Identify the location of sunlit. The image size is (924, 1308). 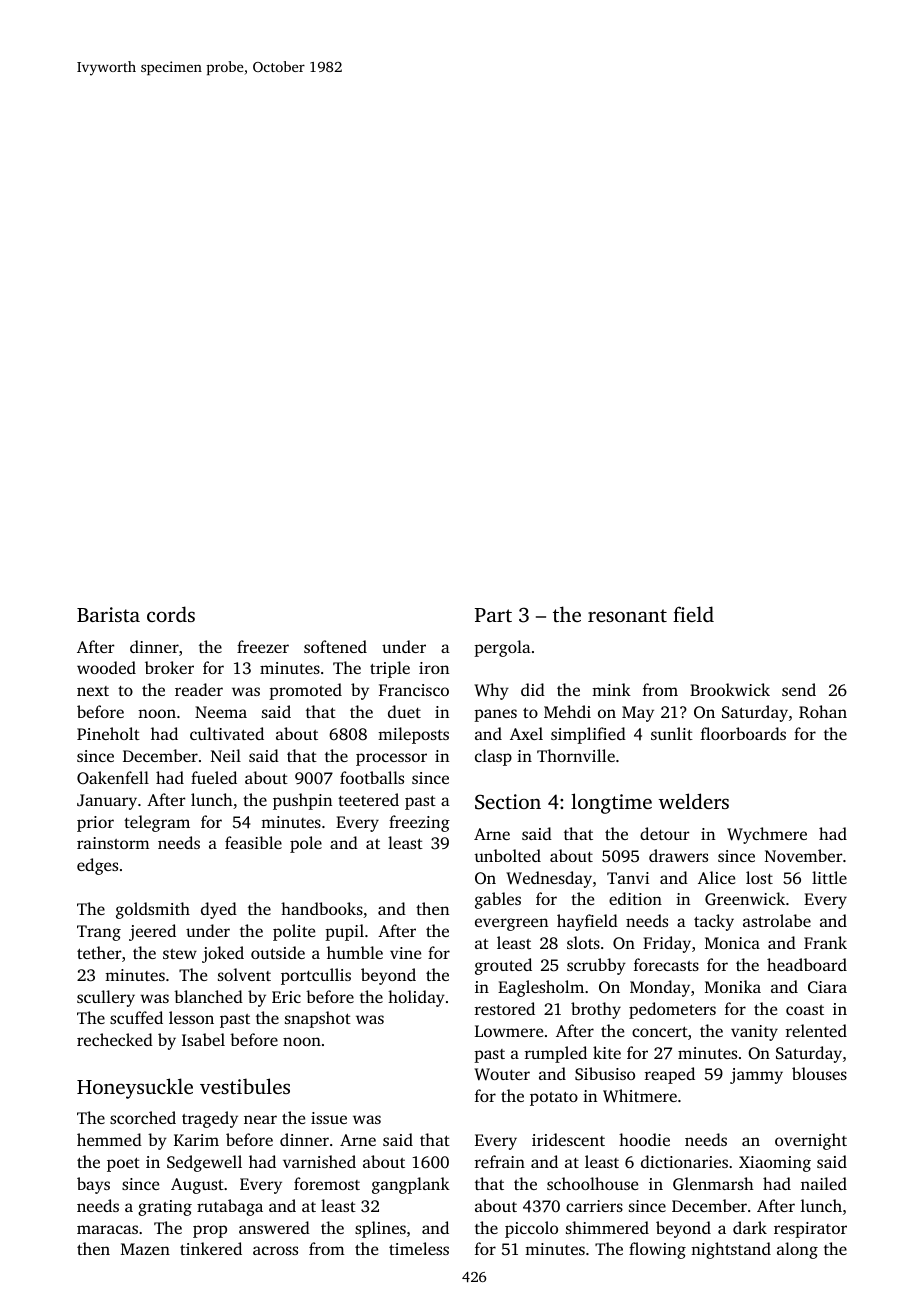
(672, 733).
